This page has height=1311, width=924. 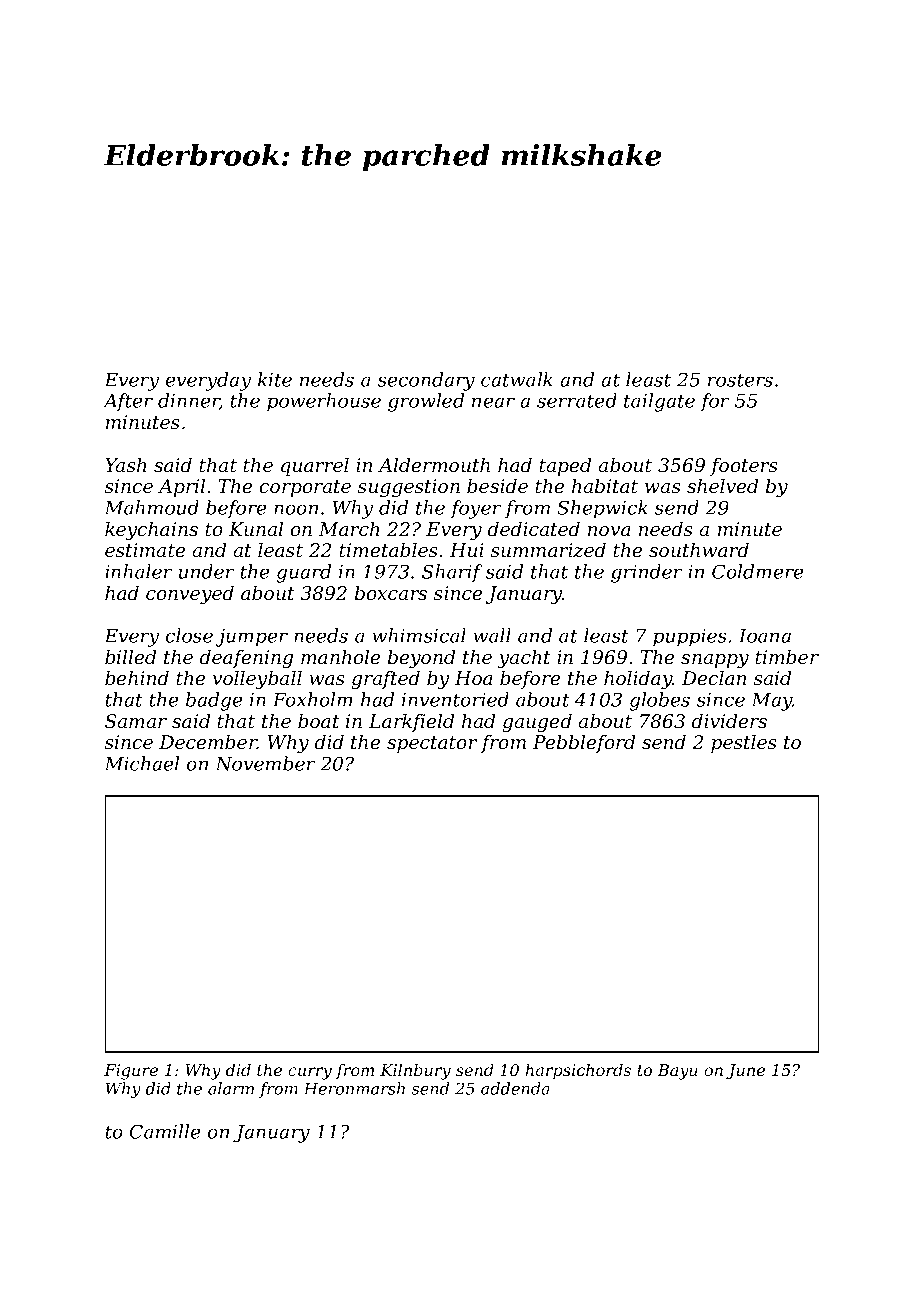 What do you see at coordinates (740, 380) in the page?
I see `rosters` at bounding box center [740, 380].
